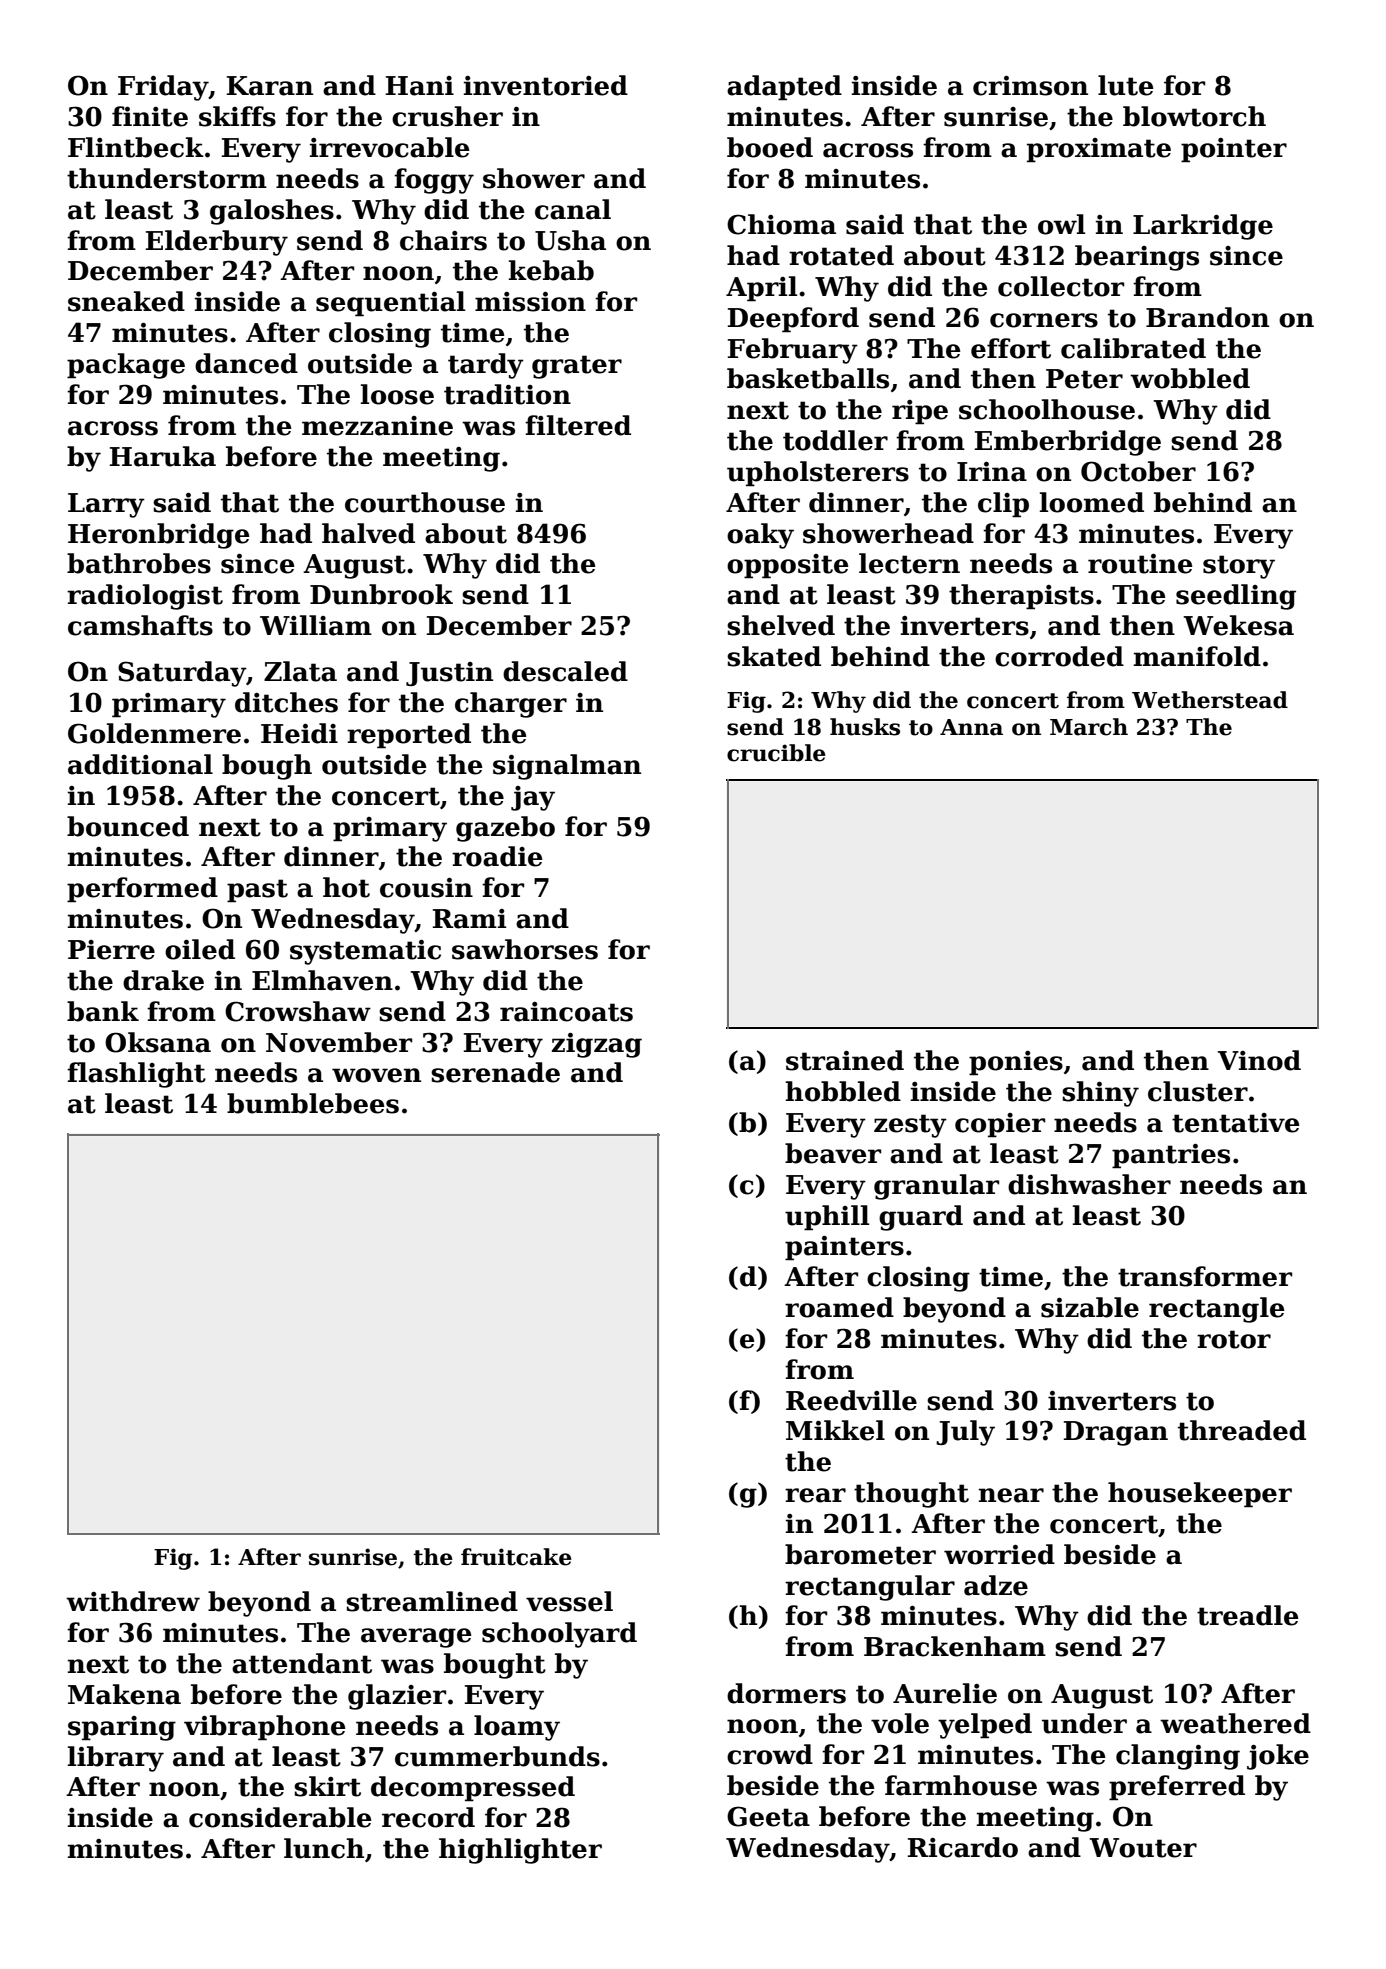 This screenshot has height=1969, width=1386. I want to click on crucible, so click(776, 753).
